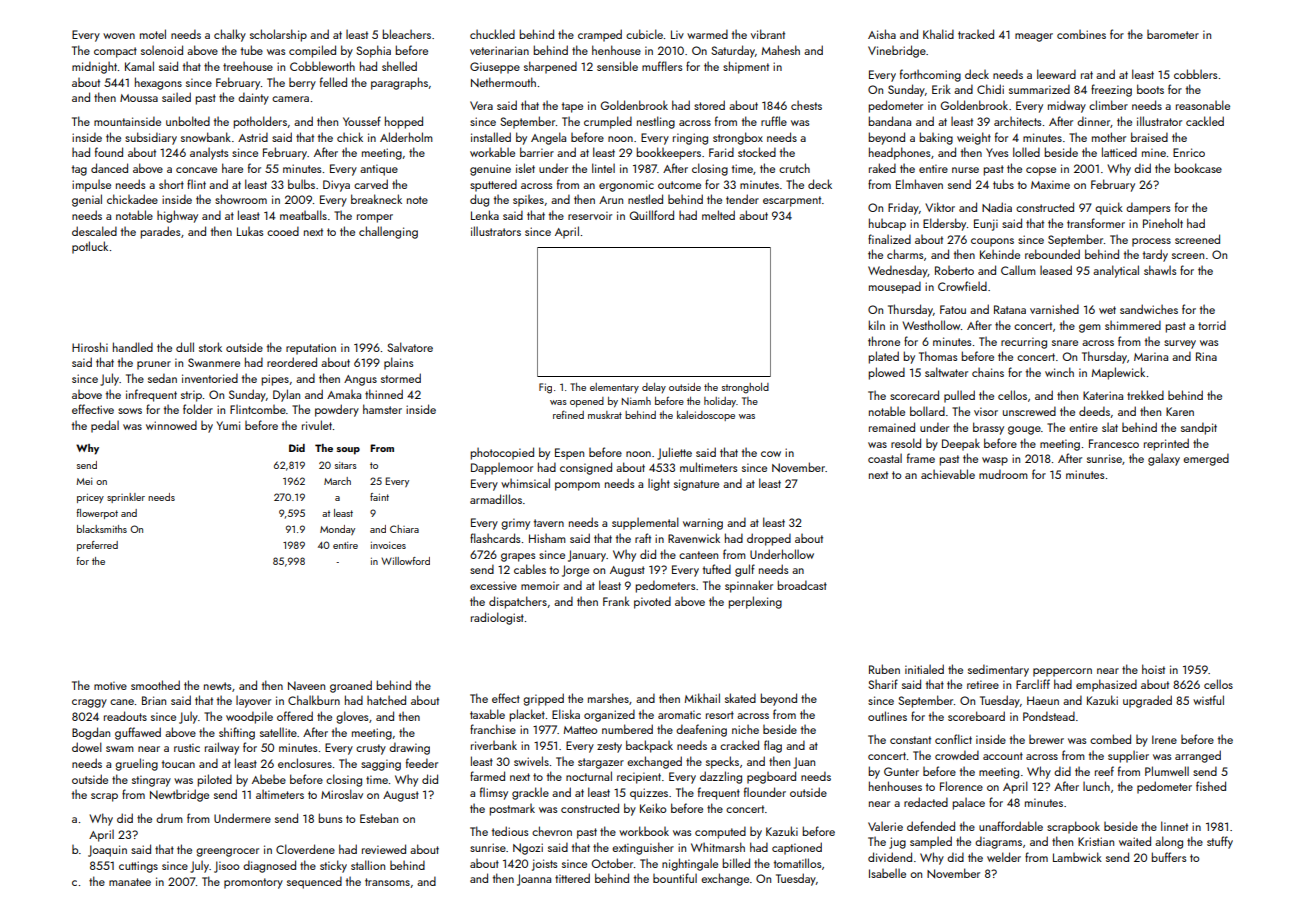 The height and width of the screenshot is (924, 1308). What do you see at coordinates (249, 717) in the screenshot?
I see `woodpile` at bounding box center [249, 717].
